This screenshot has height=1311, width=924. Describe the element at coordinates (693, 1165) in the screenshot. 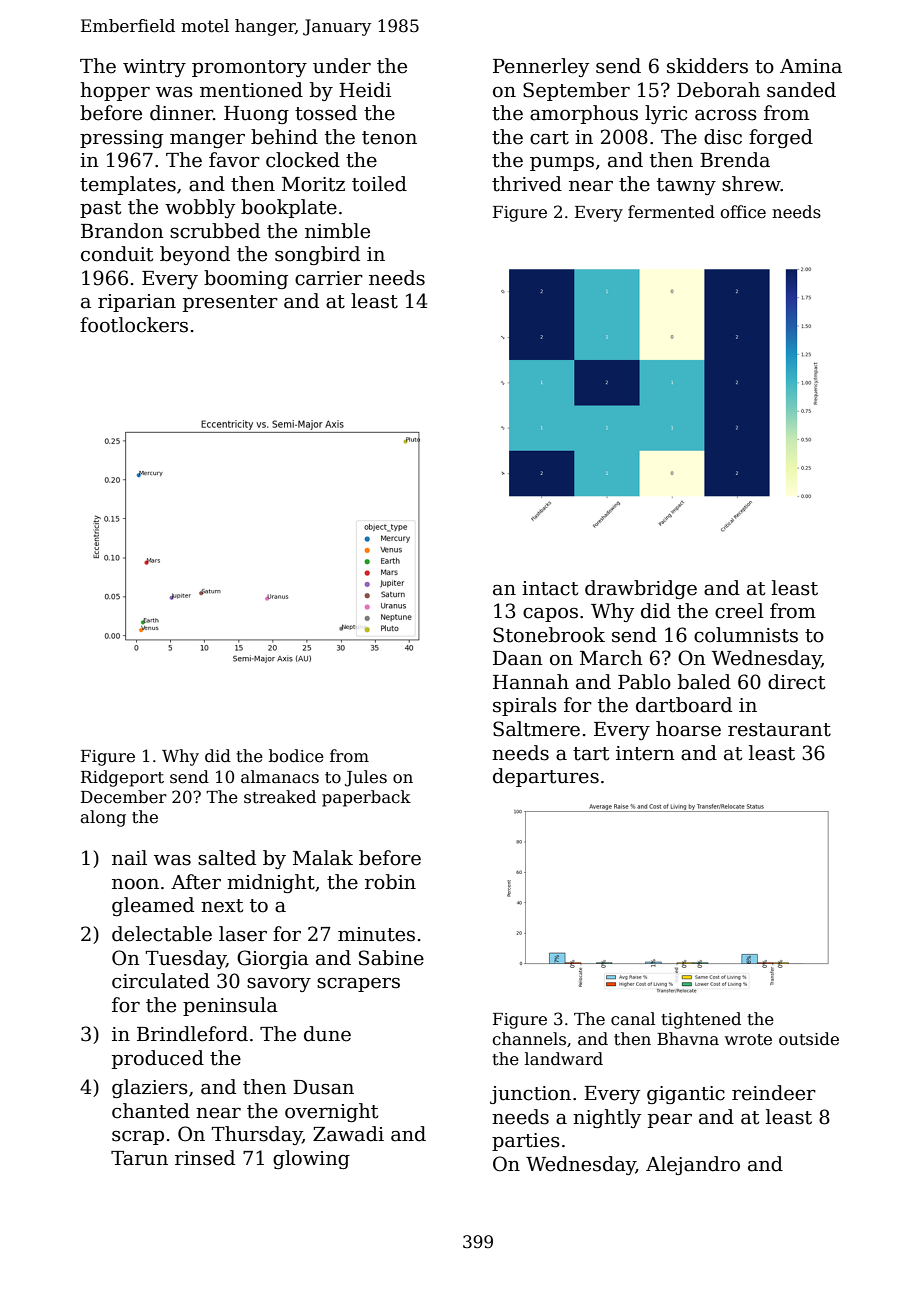

I see `Alejandro` at that location.
